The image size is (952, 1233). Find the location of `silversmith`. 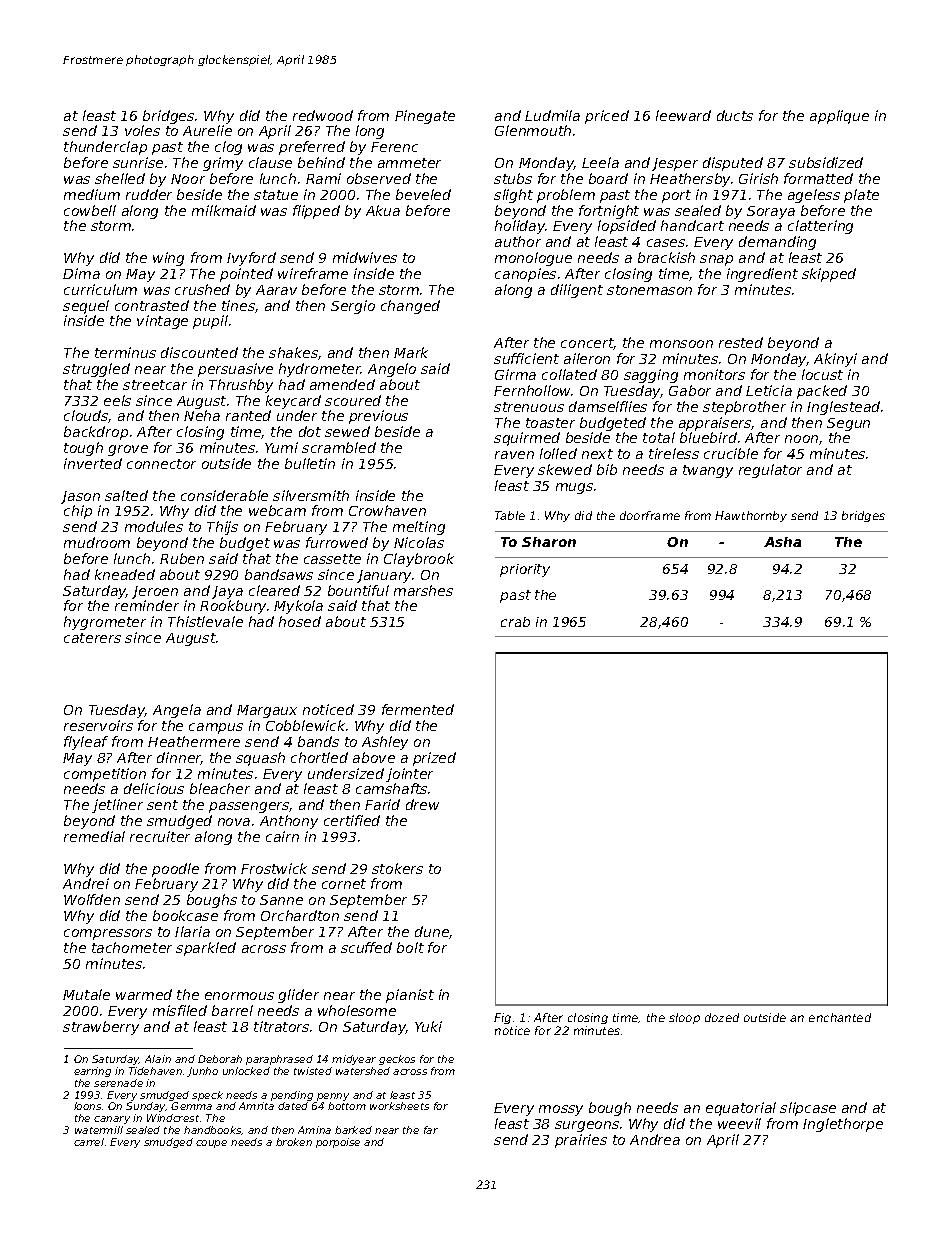

silversmith is located at coordinates (311, 495).
